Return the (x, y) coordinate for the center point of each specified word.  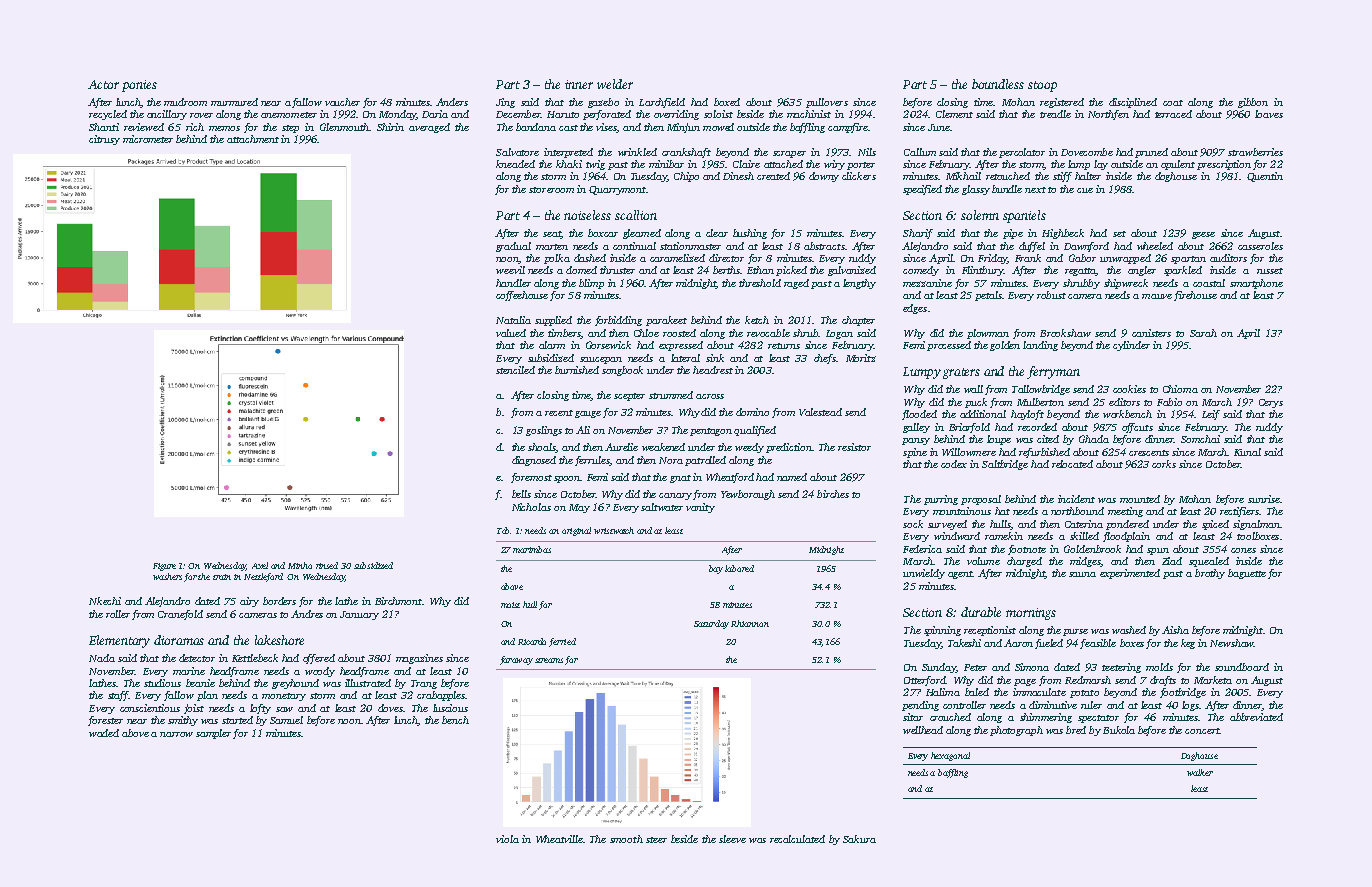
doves (390, 708)
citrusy (104, 140)
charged (1024, 562)
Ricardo (532, 641)
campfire (848, 128)
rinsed (327, 565)
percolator (1022, 153)
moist (510, 605)
